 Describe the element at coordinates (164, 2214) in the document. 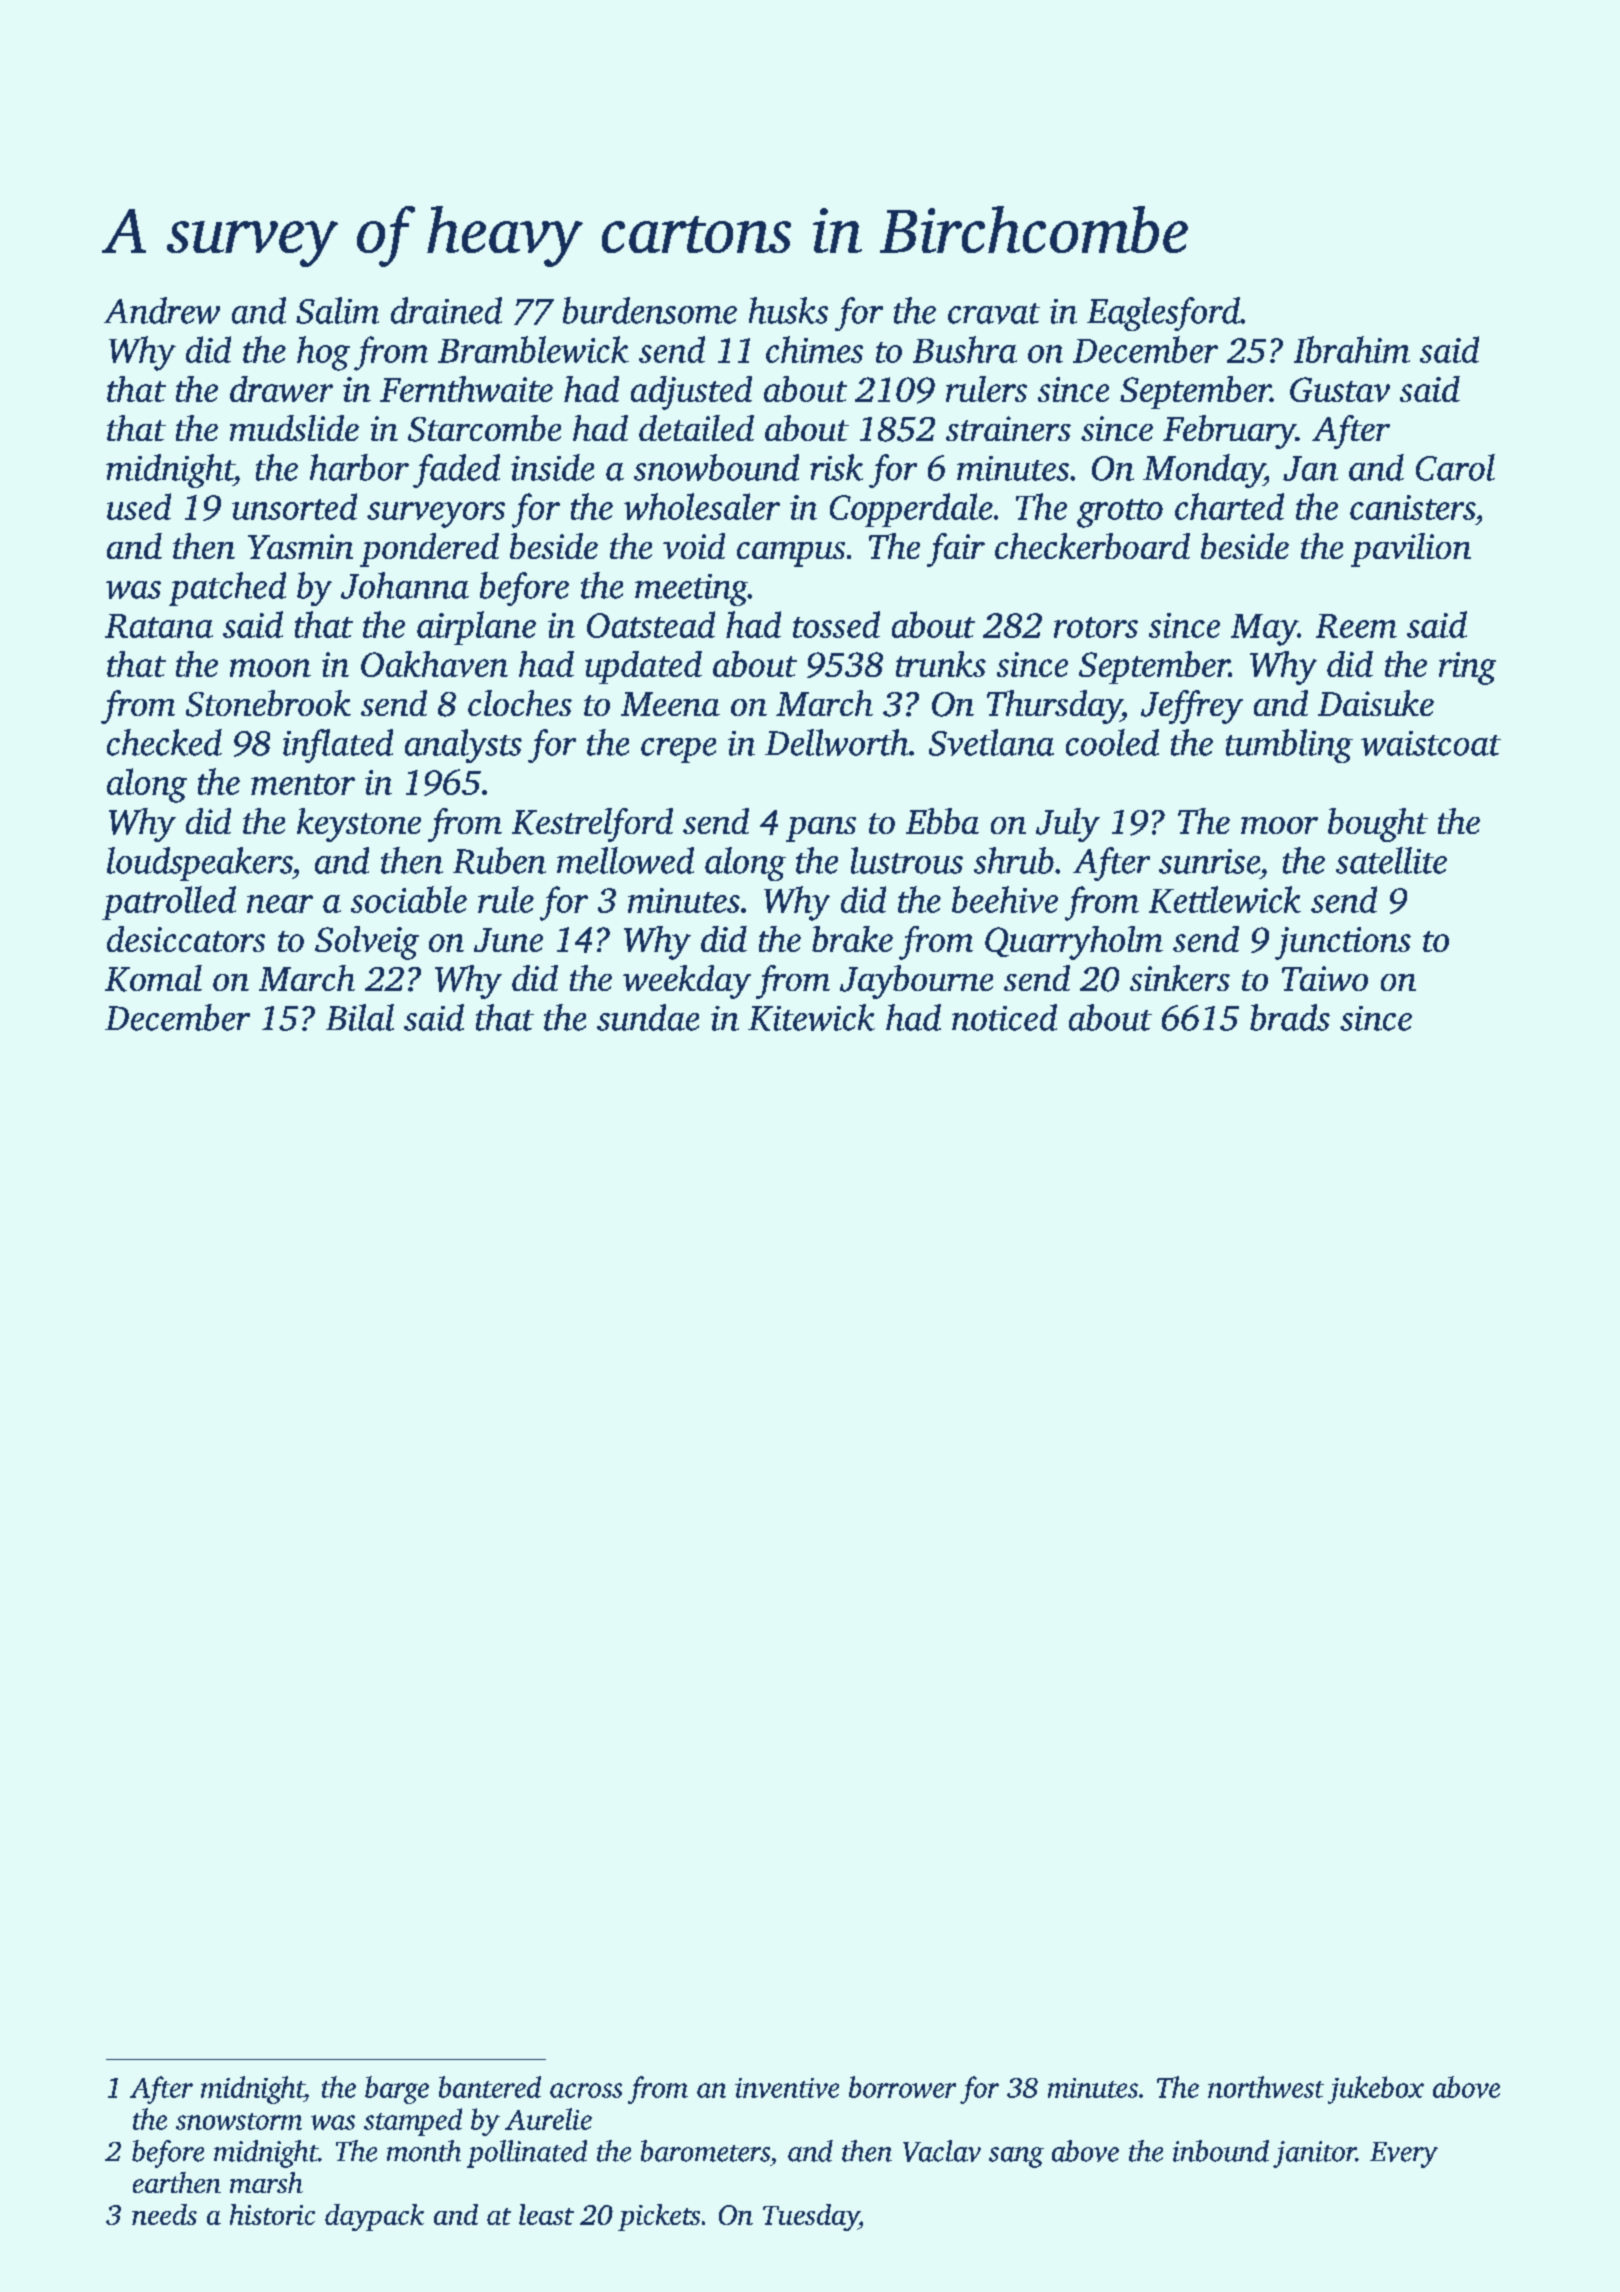

I see `needs` at that location.
